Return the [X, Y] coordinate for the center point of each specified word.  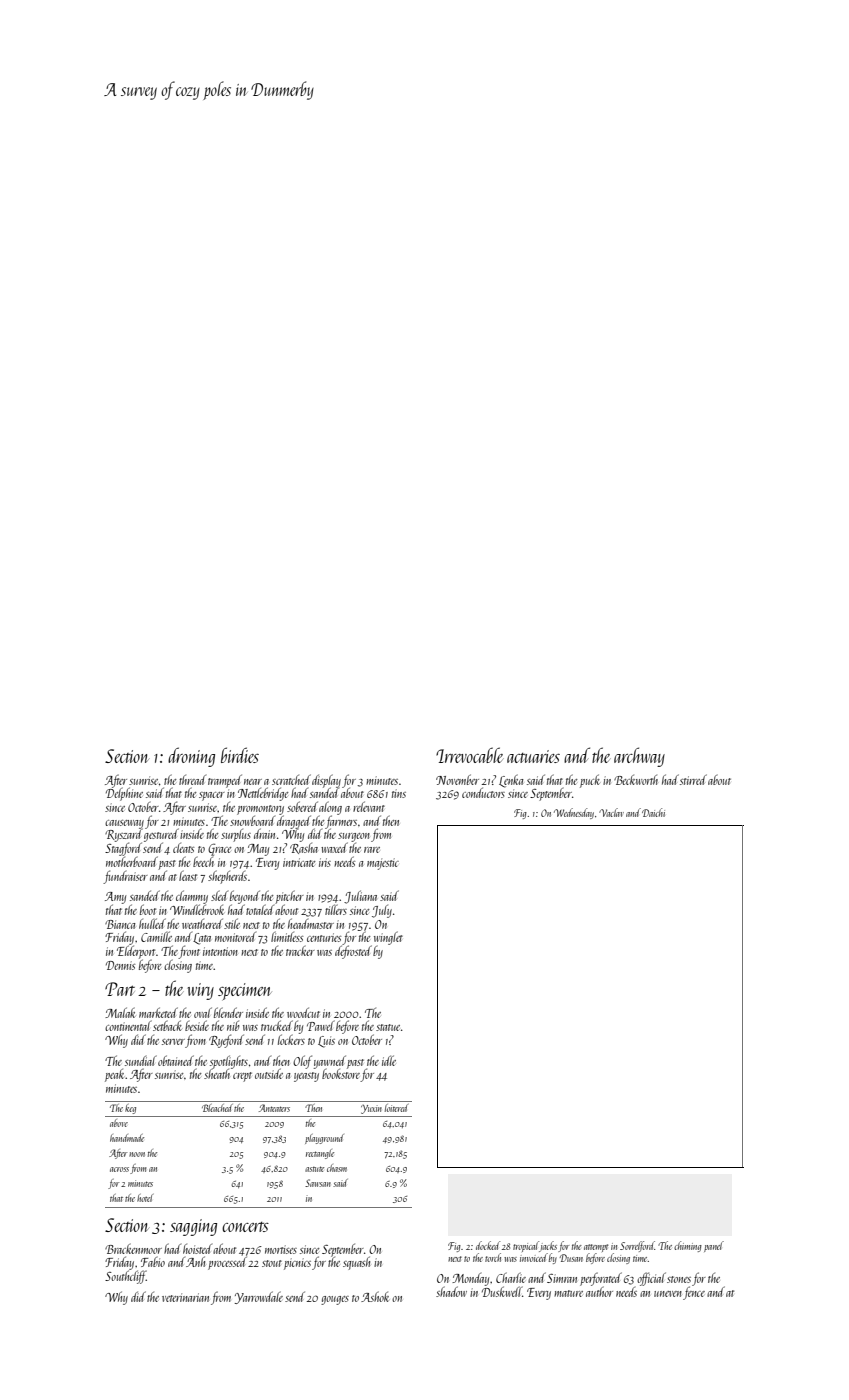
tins [399, 793]
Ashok [375, 1296]
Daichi [653, 812]
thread [192, 780]
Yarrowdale [259, 1297]
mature [568, 1293]
